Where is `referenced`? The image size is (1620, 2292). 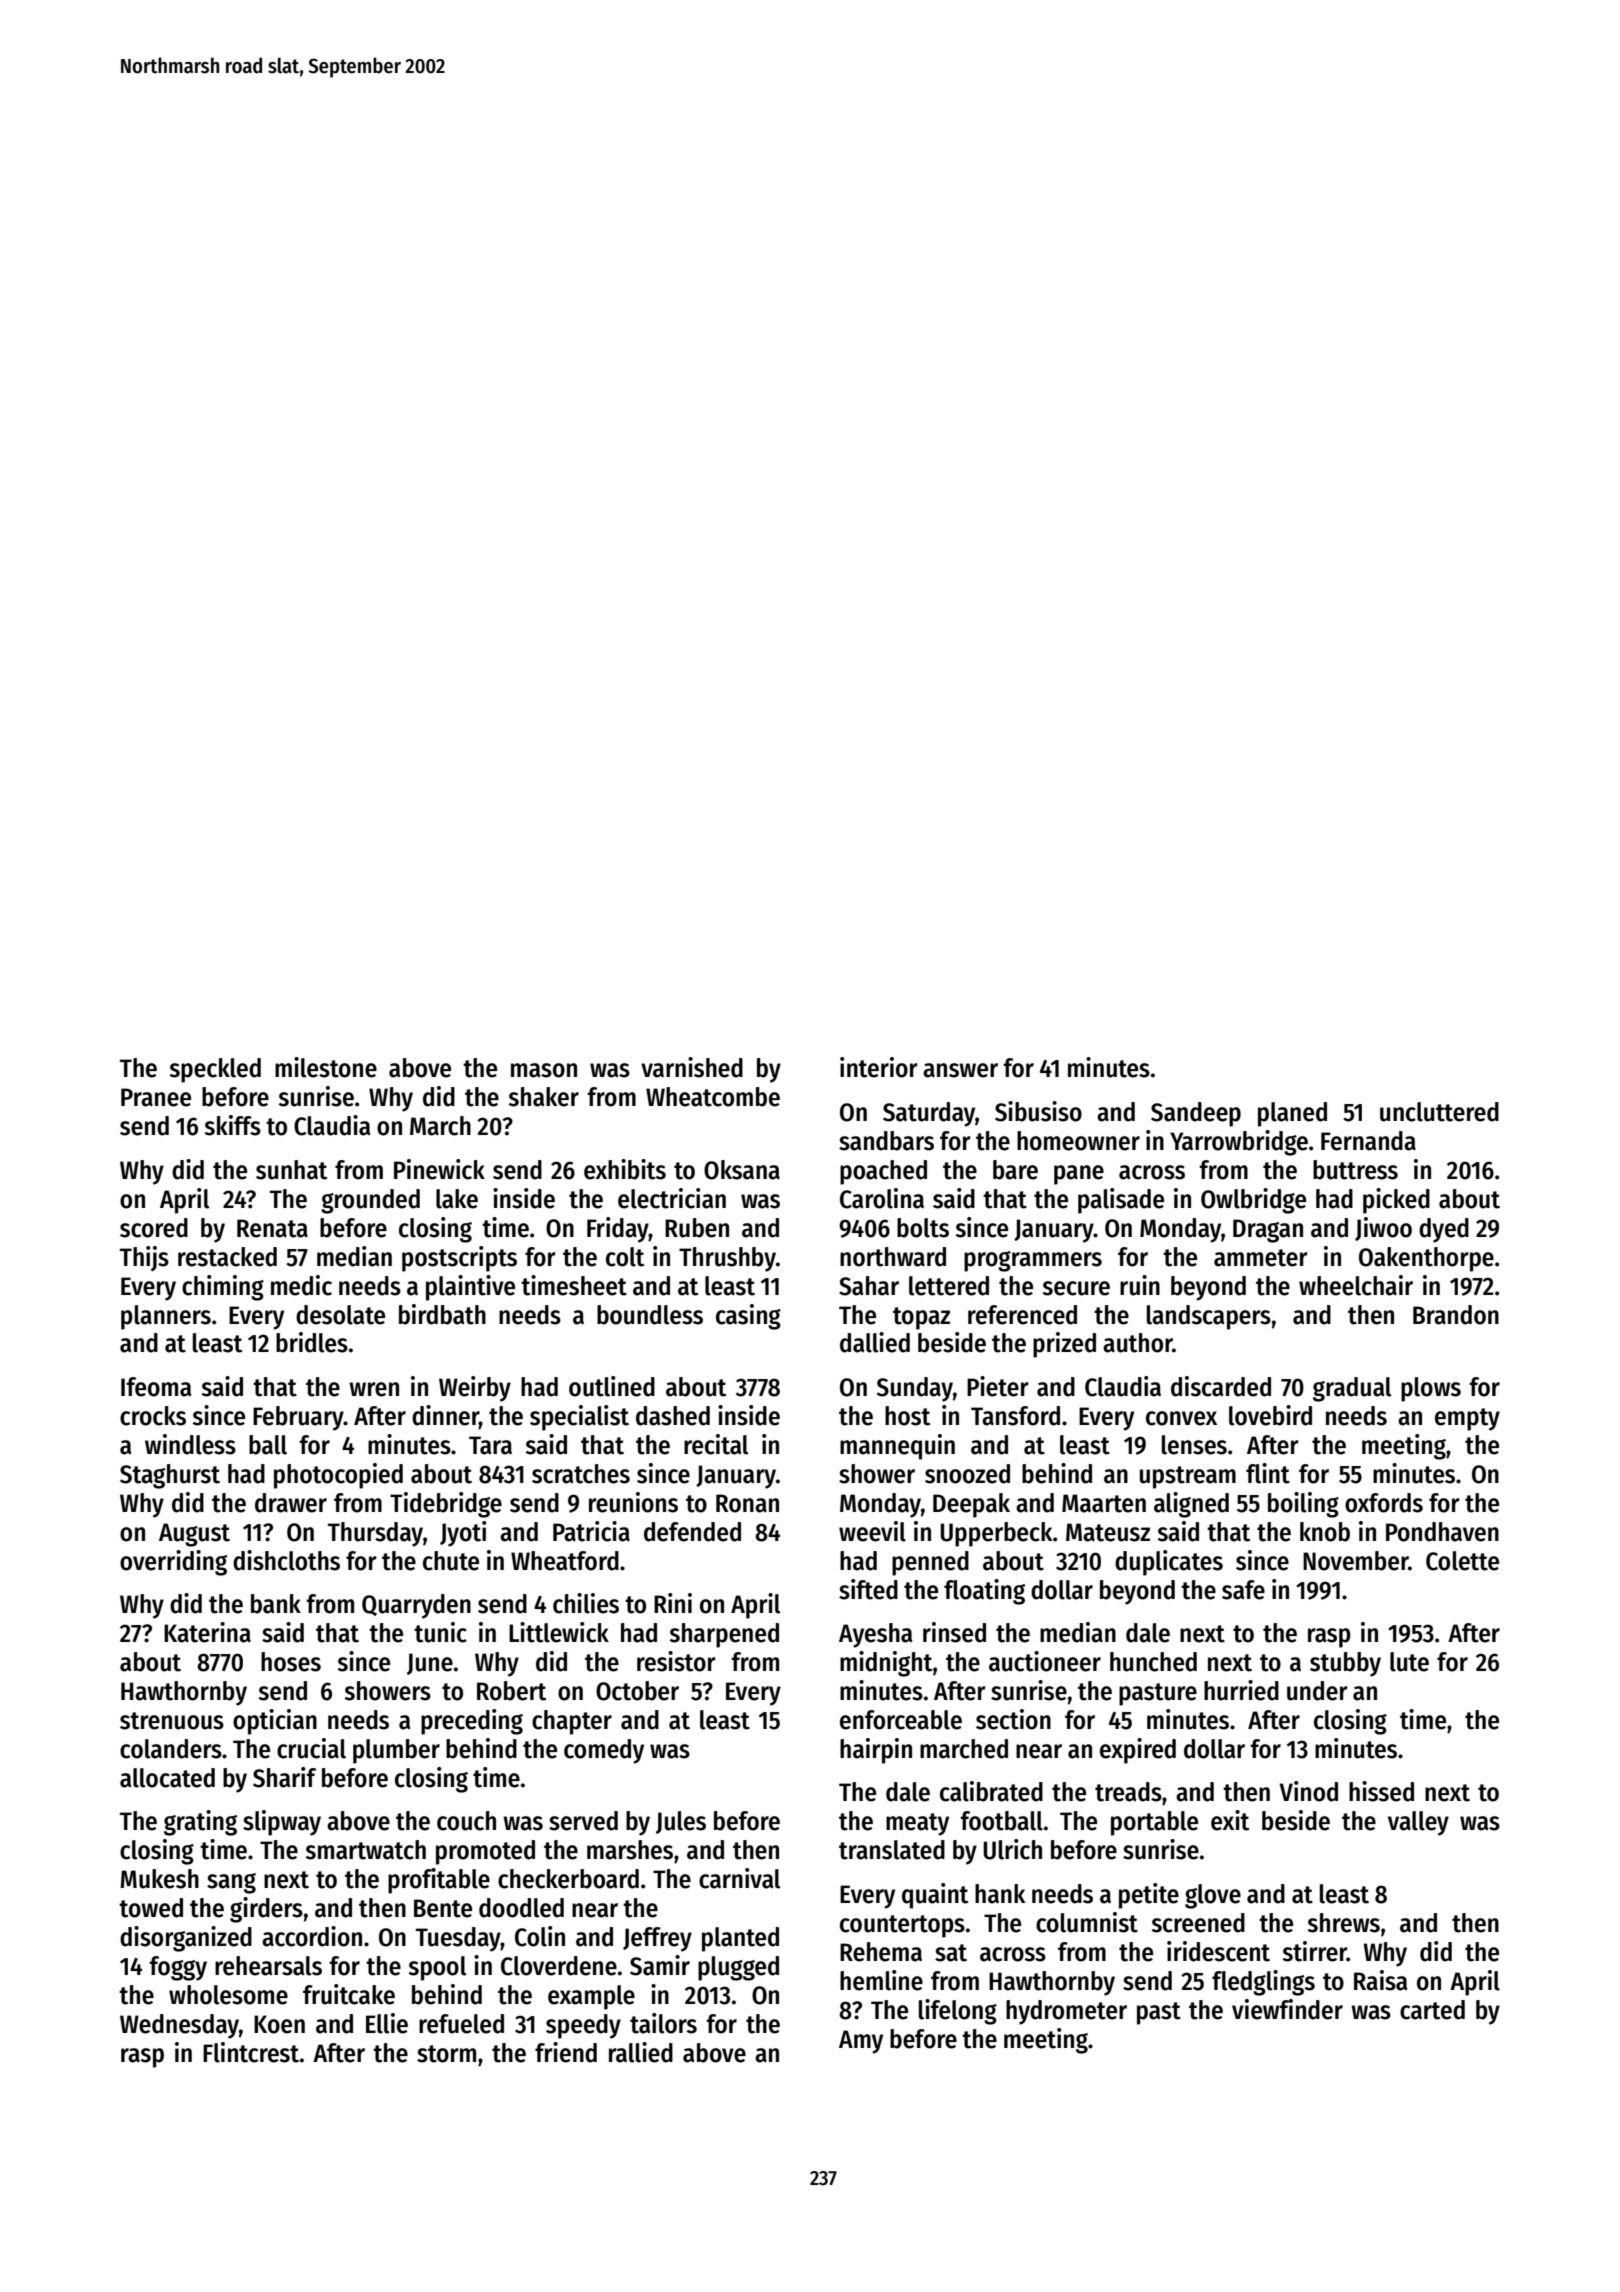 referenced is located at coordinates (1022, 1315).
